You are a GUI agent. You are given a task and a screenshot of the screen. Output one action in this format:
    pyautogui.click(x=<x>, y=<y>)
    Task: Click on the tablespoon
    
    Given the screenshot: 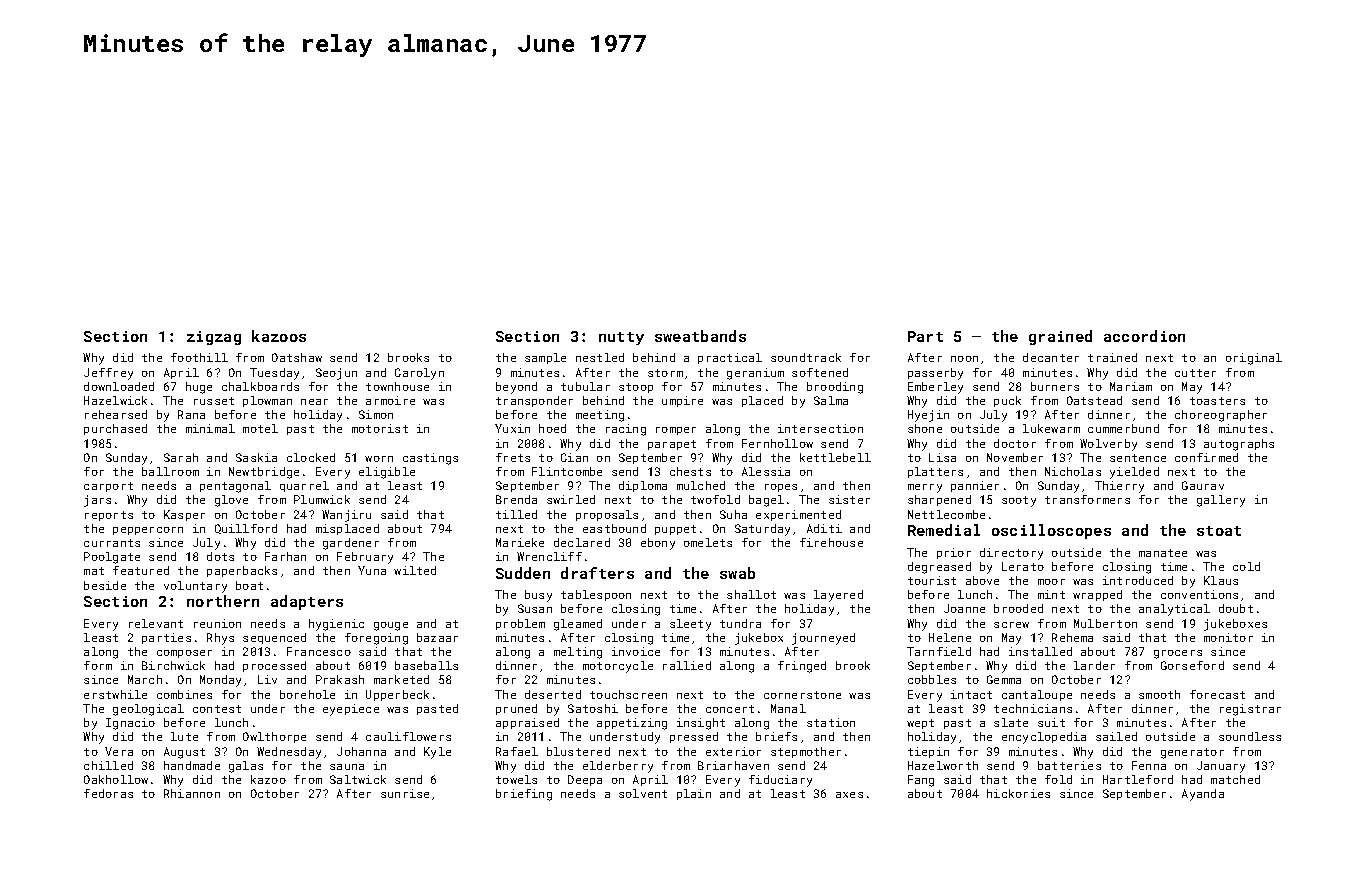 What is the action you would take?
    pyautogui.click(x=596, y=595)
